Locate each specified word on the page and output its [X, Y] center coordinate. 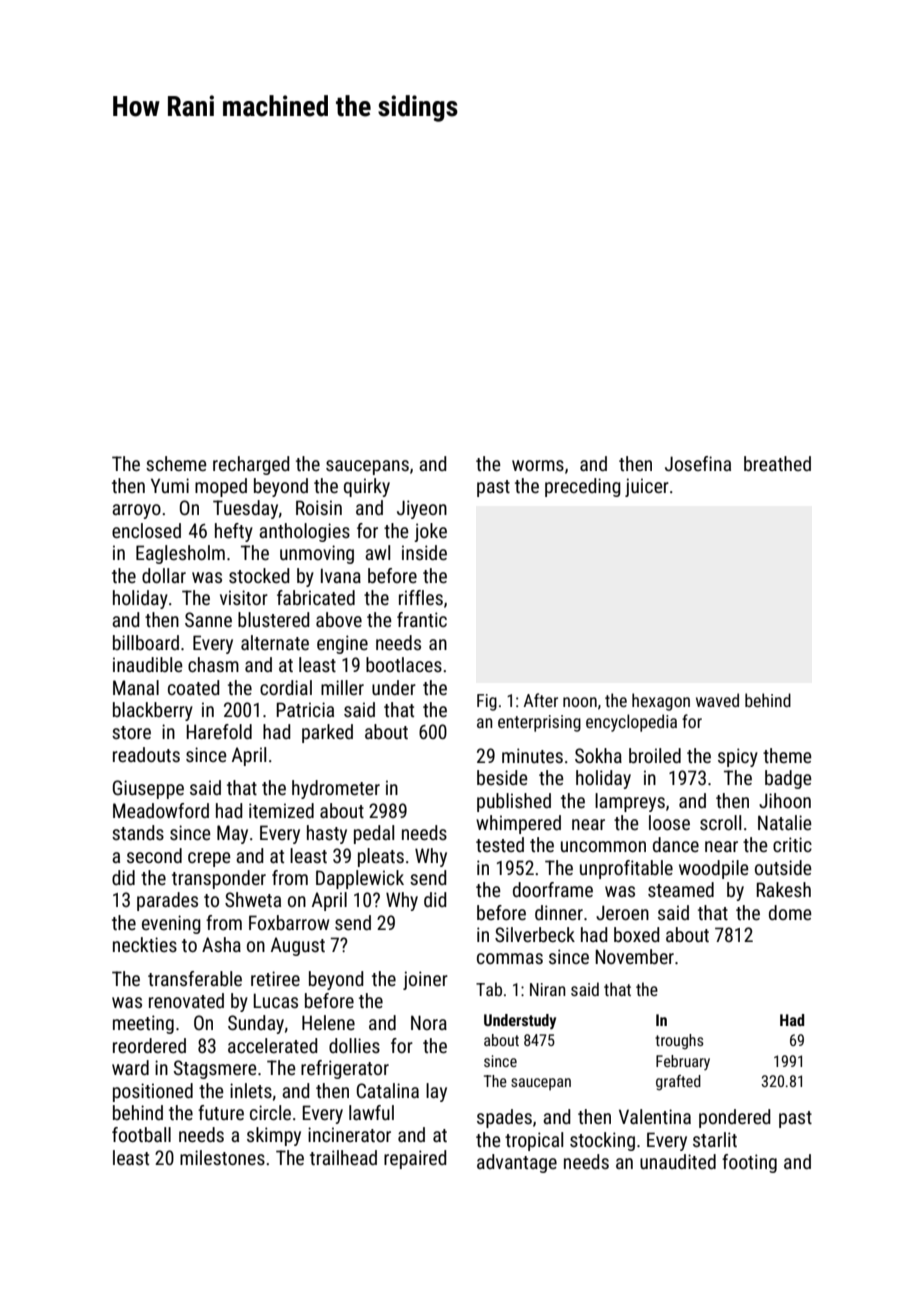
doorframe [553, 889]
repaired [415, 1159]
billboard [146, 642]
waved [717, 700]
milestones [222, 1157]
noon [580, 702]
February [683, 1062]
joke [430, 532]
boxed [637, 934]
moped [221, 487]
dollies [354, 1045]
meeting [143, 1024]
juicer [647, 487]
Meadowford [161, 810]
